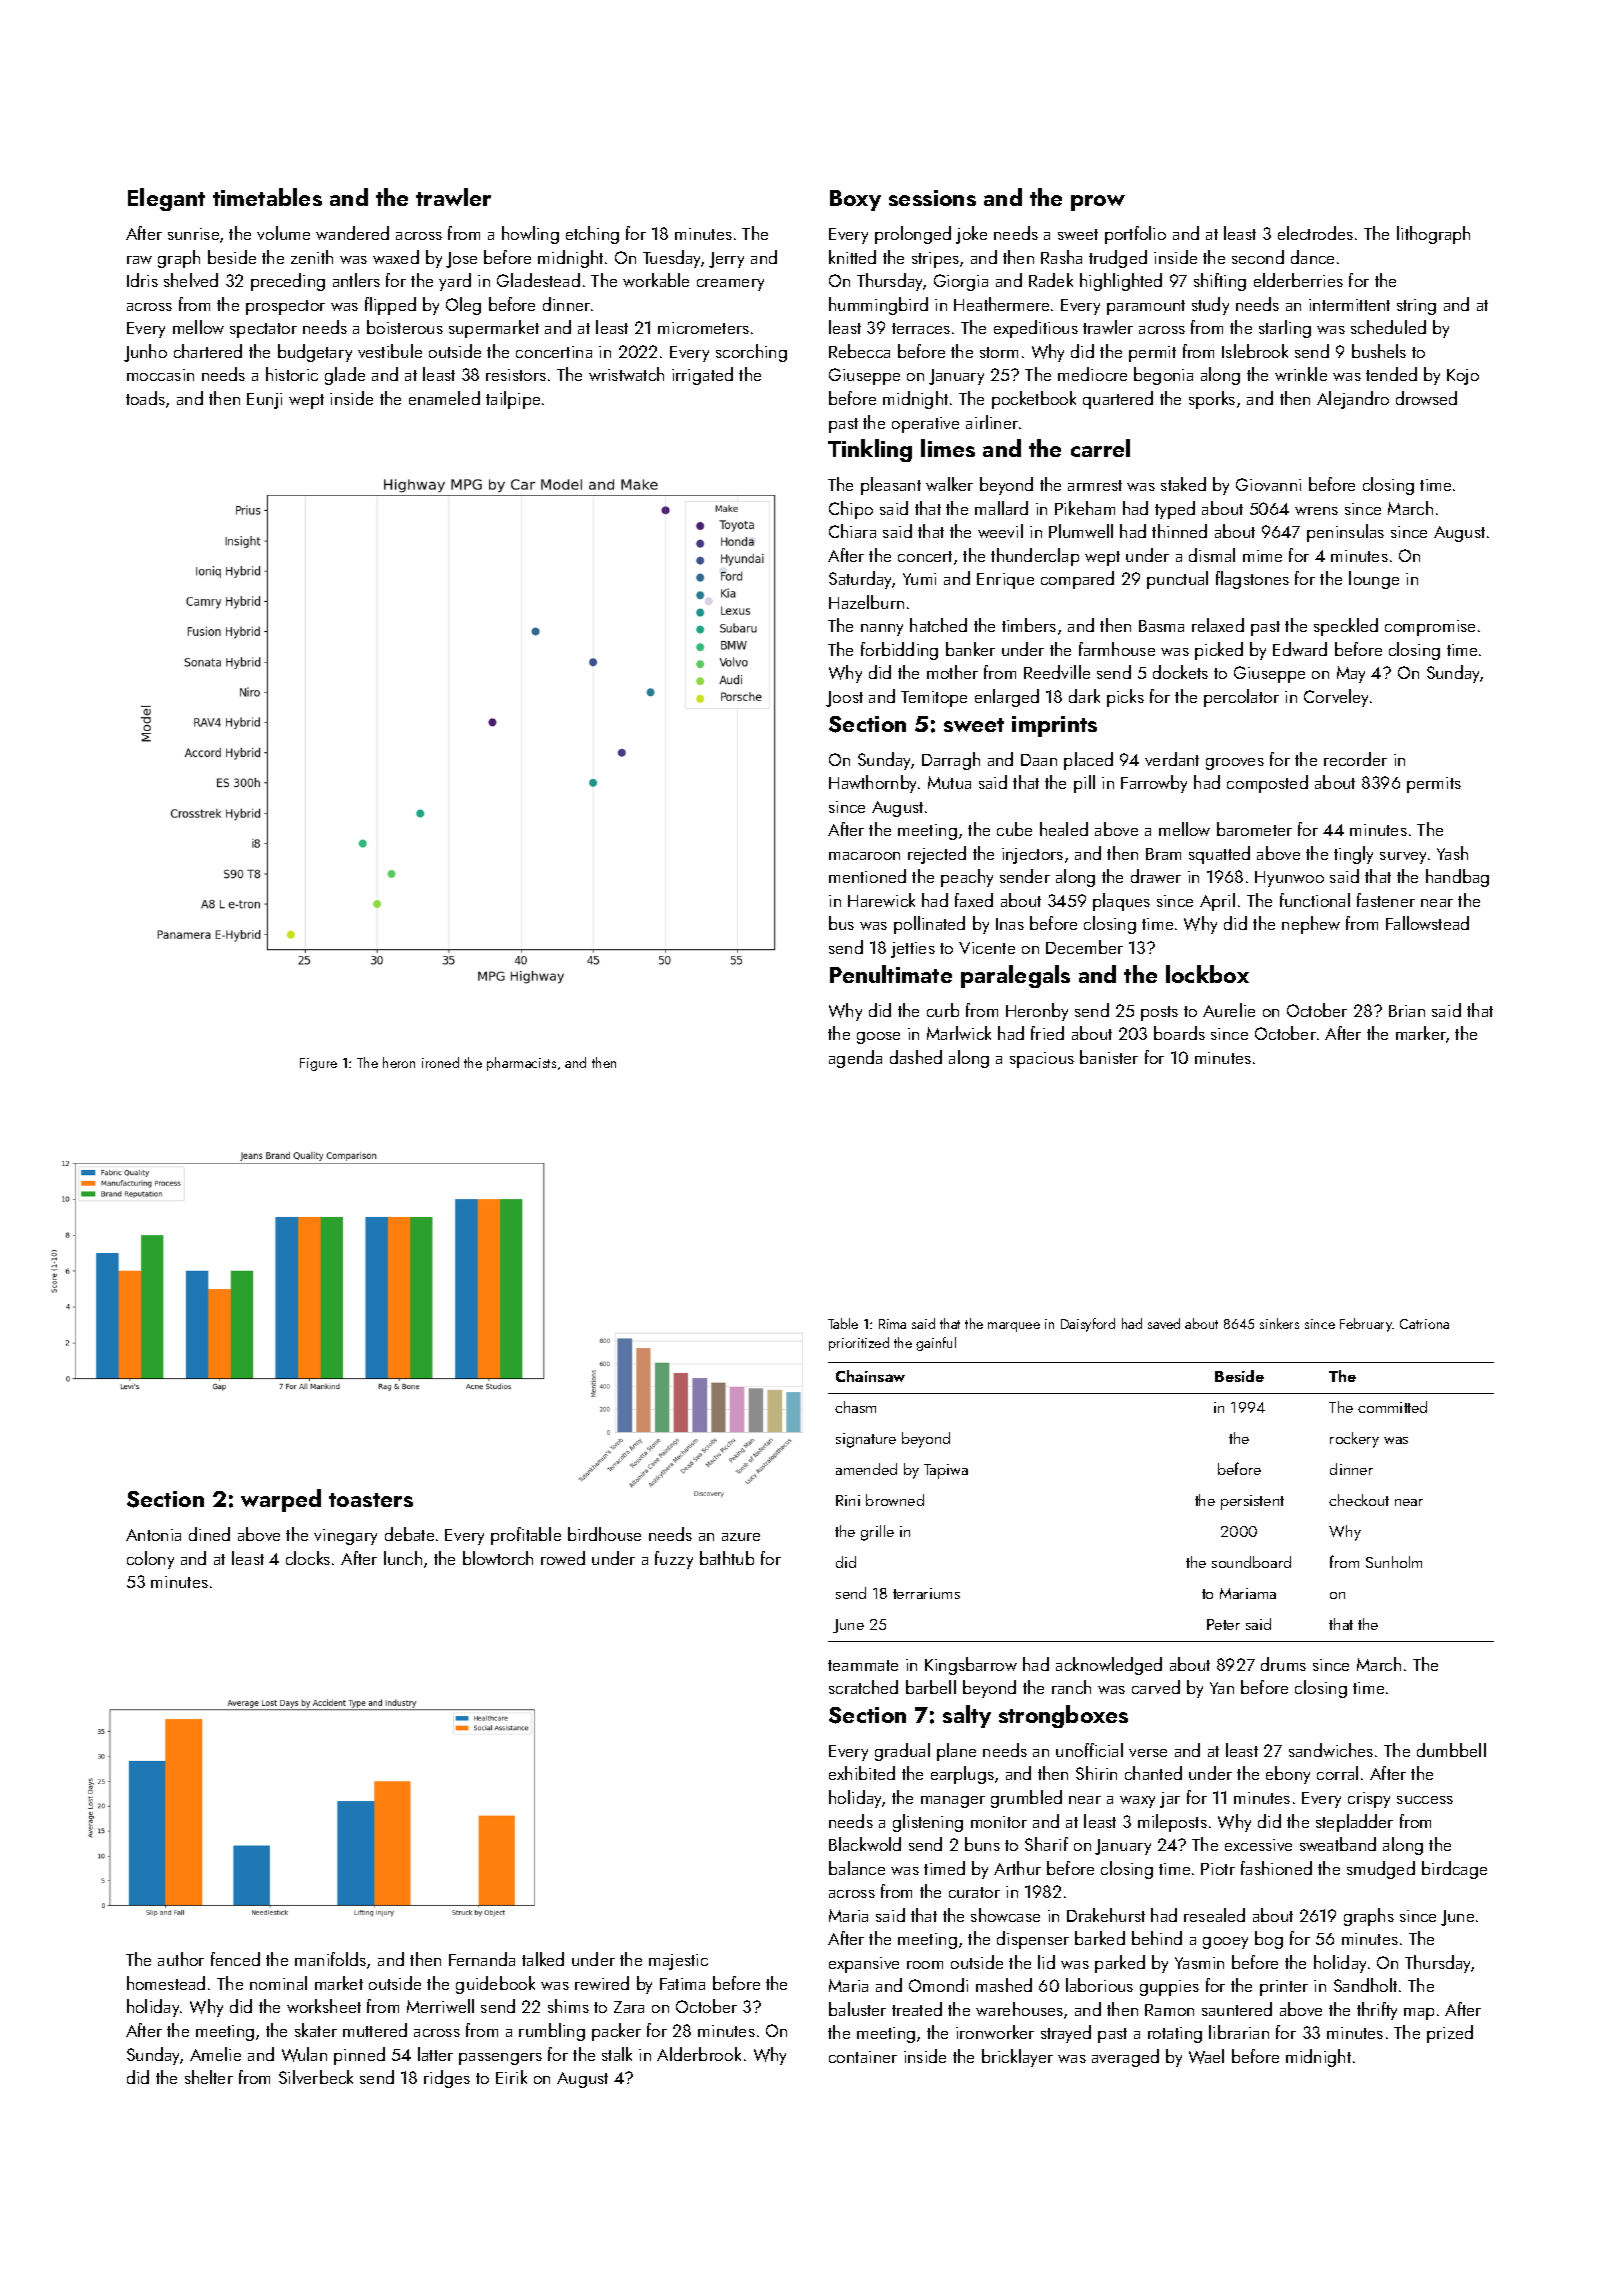  What do you see at coordinates (142, 280) in the image?
I see `Idris` at bounding box center [142, 280].
